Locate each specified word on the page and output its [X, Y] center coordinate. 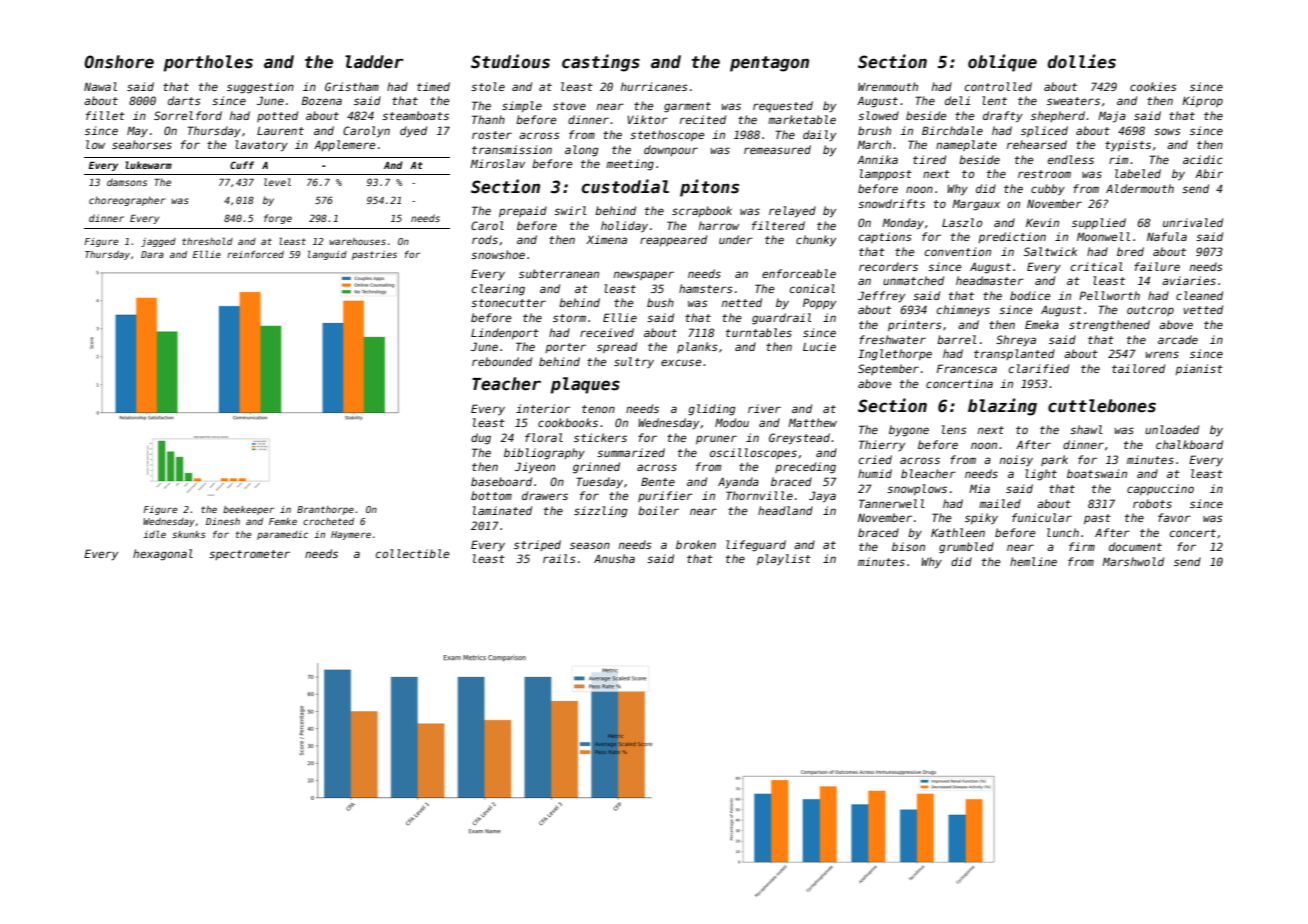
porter [565, 348]
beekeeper [248, 510]
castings [601, 63]
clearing [498, 290]
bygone [909, 431]
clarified [1039, 368]
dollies [1082, 61]
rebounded [502, 361]
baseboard [501, 481]
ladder [374, 62]
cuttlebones [1102, 406]
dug [481, 439]
